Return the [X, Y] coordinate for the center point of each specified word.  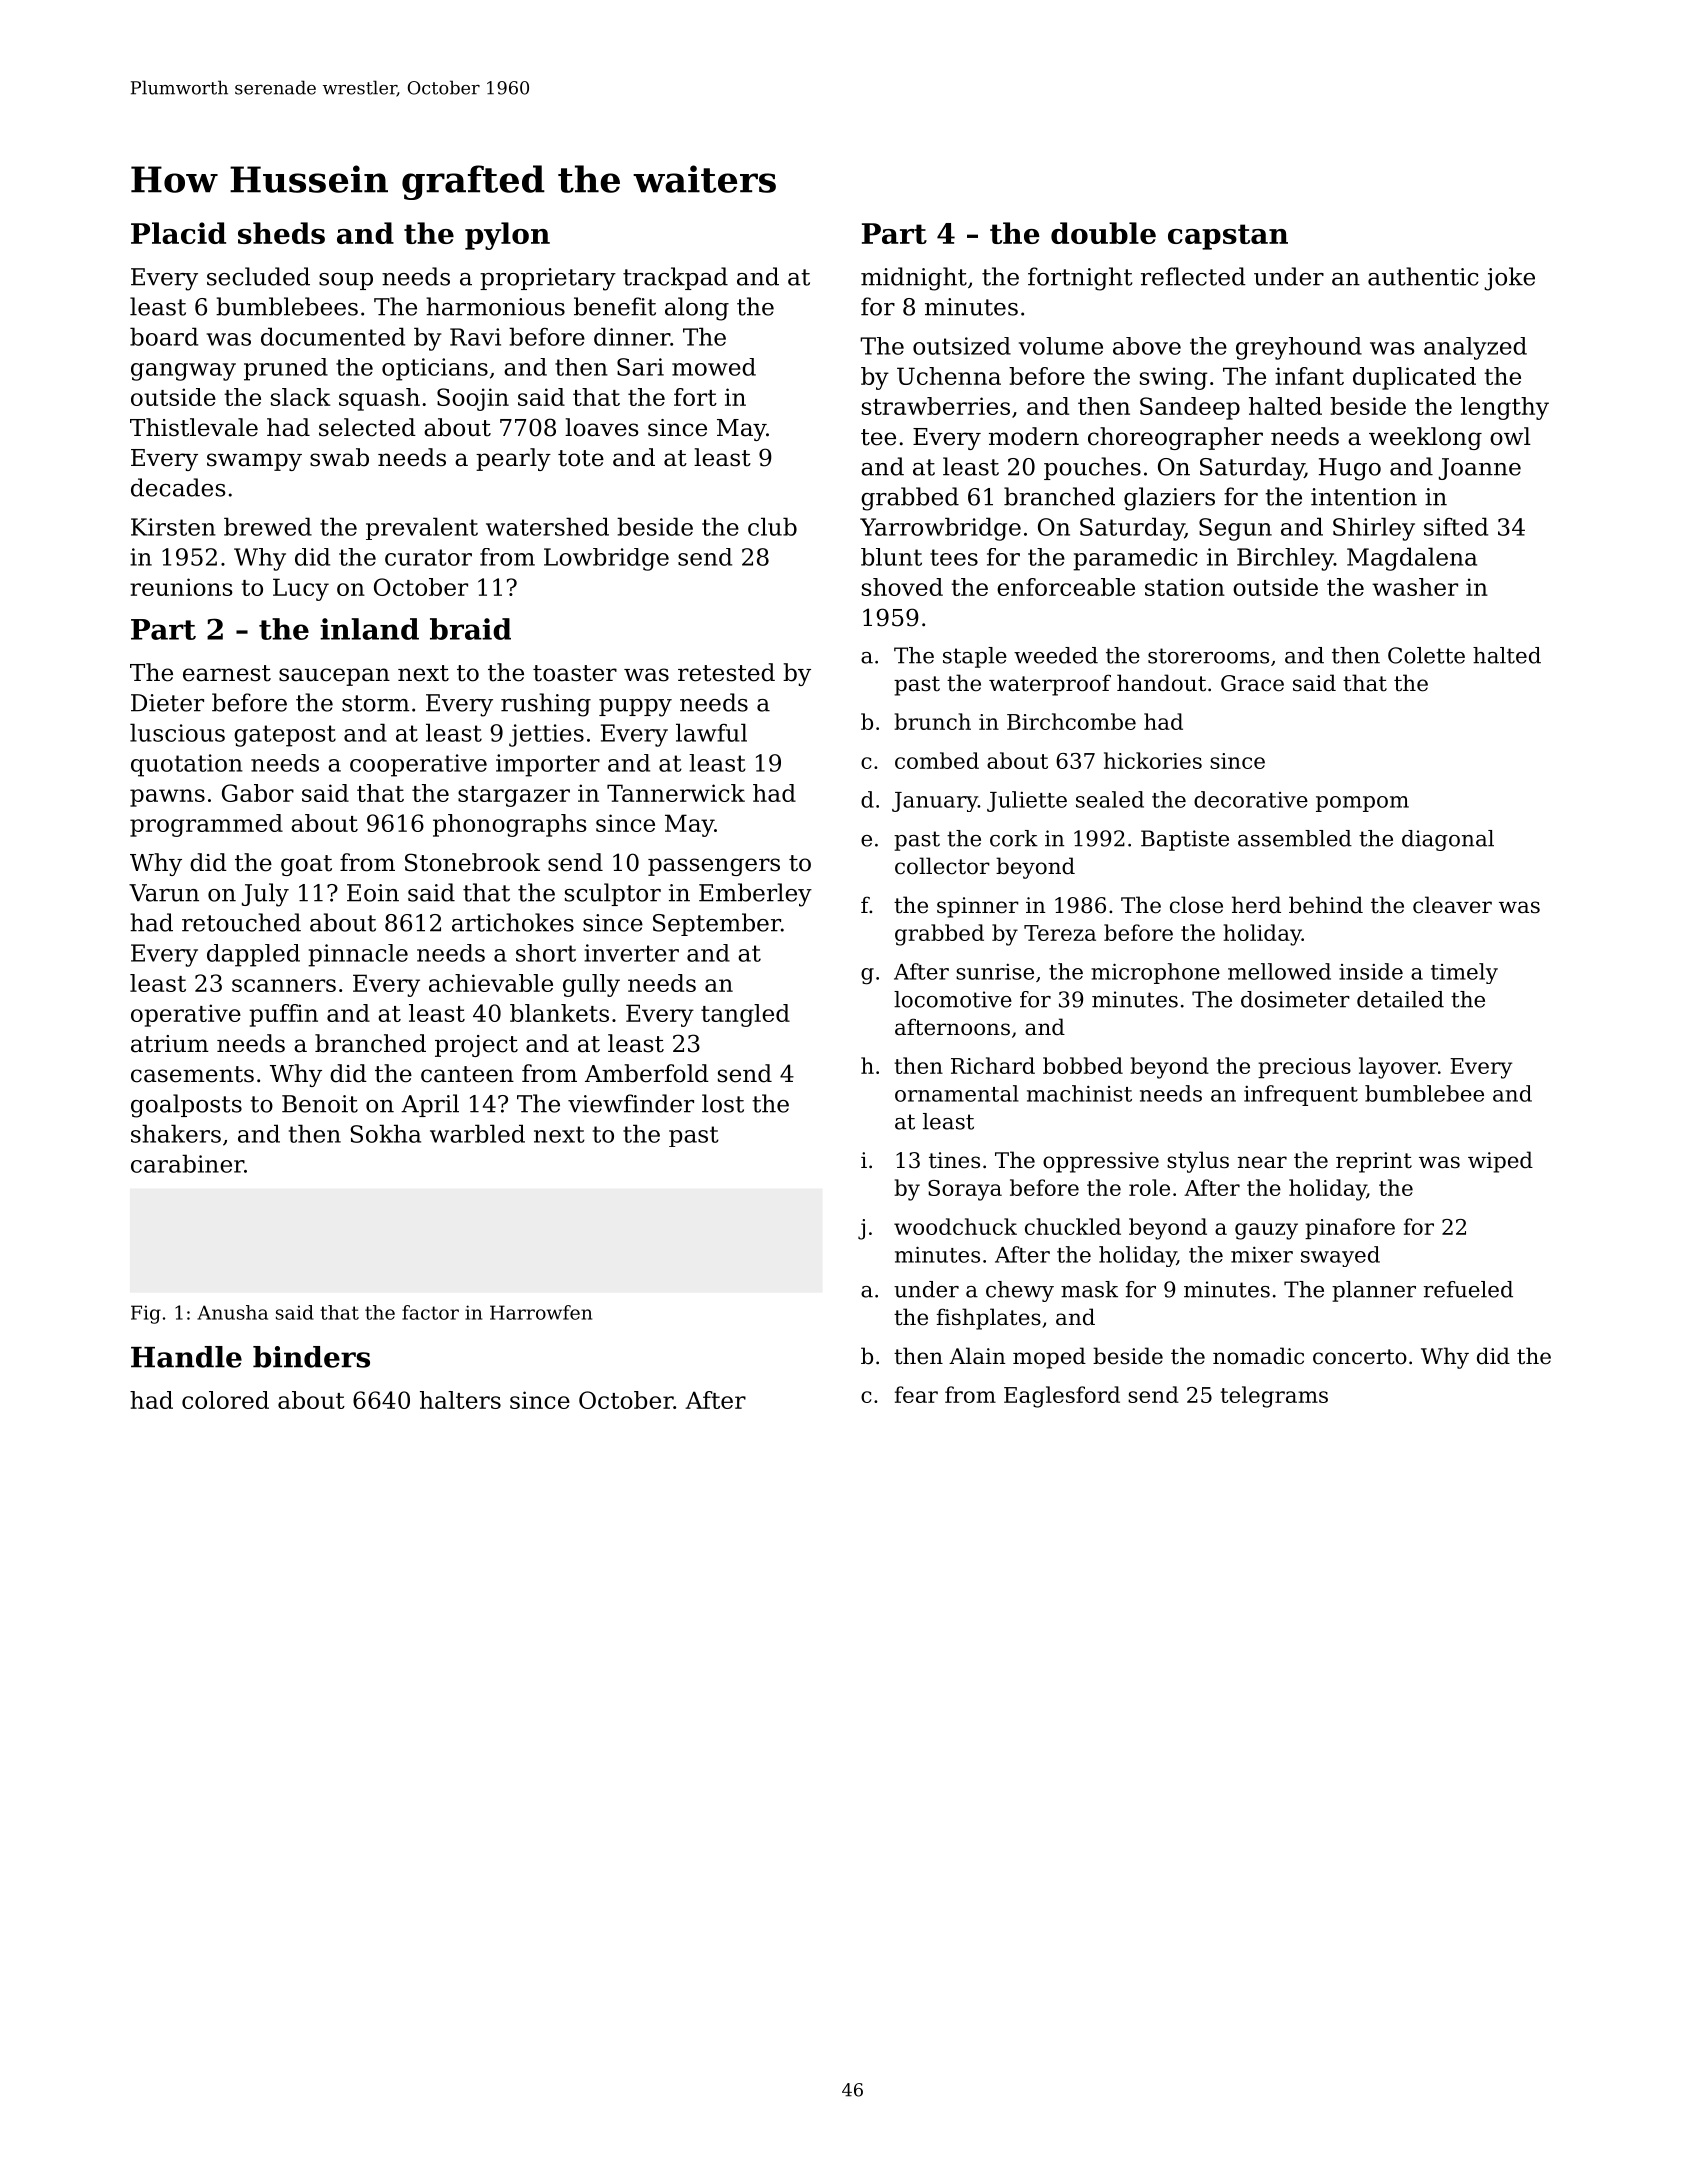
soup [346, 281]
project [476, 1046]
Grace [1252, 683]
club [772, 526]
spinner [978, 907]
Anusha [232, 1312]
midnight [914, 279]
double [1103, 233]
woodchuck [955, 1226]
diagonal [1448, 840]
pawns [167, 798]
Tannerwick [676, 793]
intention [1364, 497]
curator [428, 557]
